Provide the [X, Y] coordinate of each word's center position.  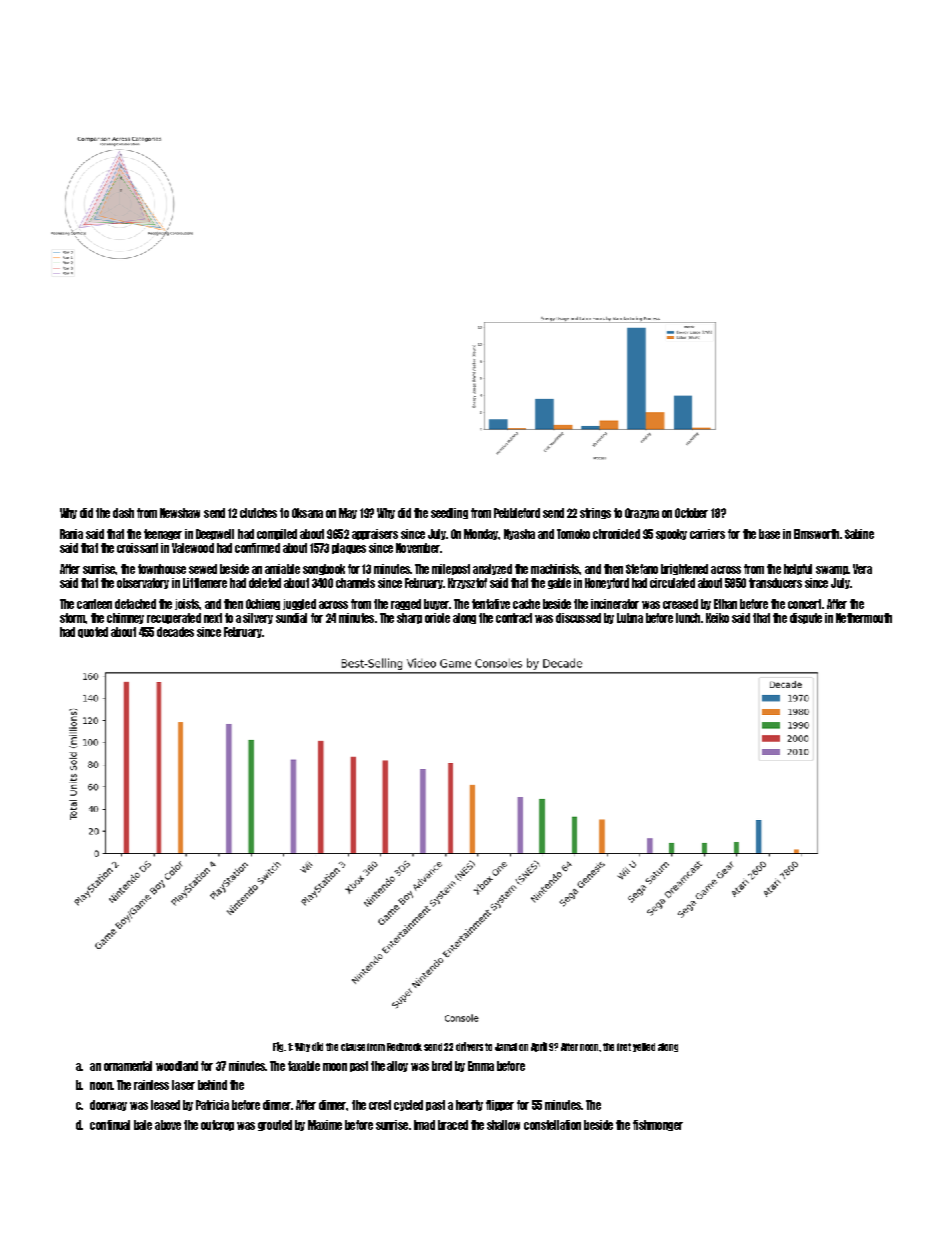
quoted [93, 632]
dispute [806, 618]
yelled [644, 1047]
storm [72, 618]
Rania [71, 534]
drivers [469, 1046]
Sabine [859, 534]
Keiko [717, 618]
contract [514, 618]
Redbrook [404, 1047]
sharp [409, 618]
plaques [349, 548]
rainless [151, 1085]
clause [353, 1047]
